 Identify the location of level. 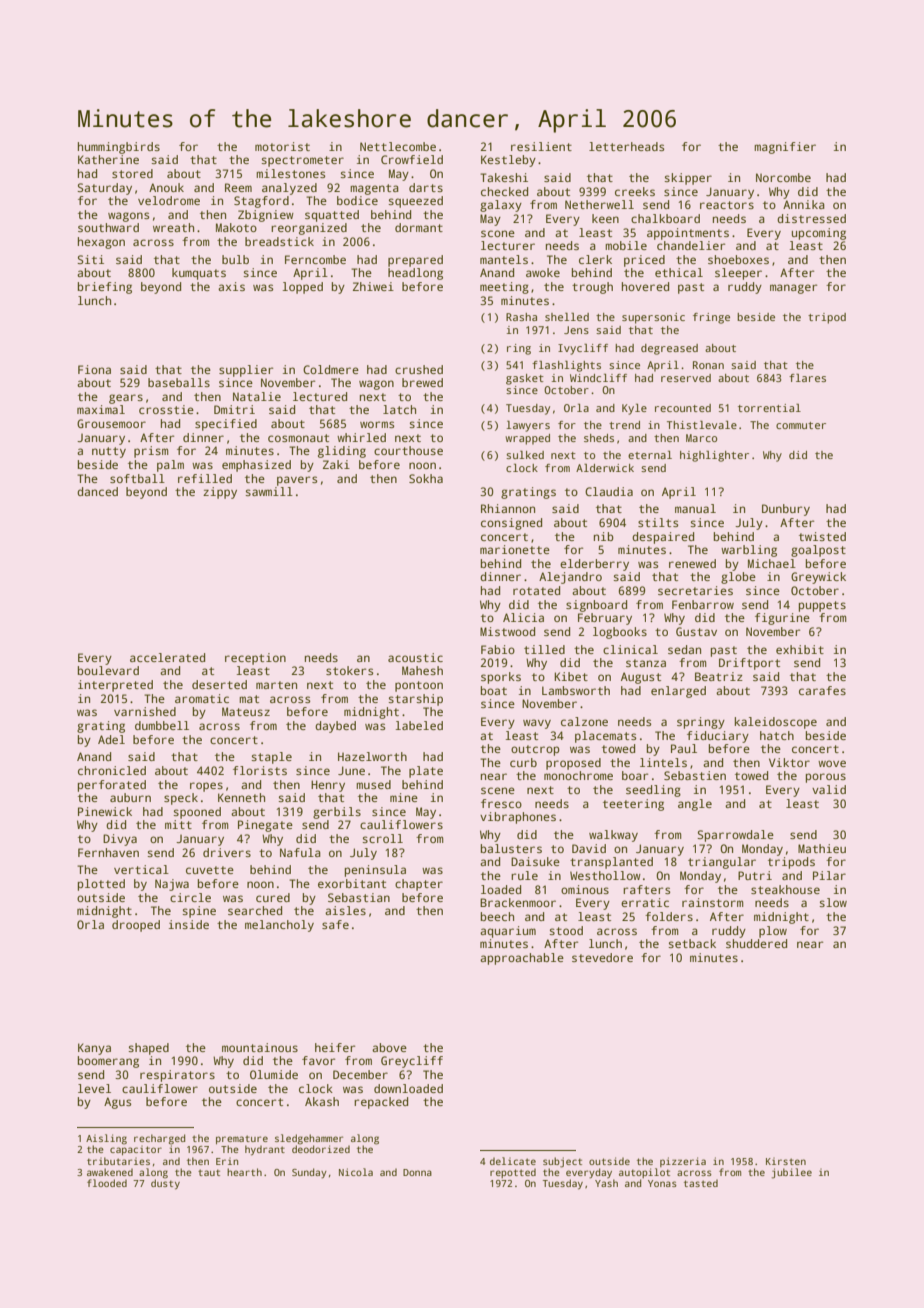
(94, 1088).
